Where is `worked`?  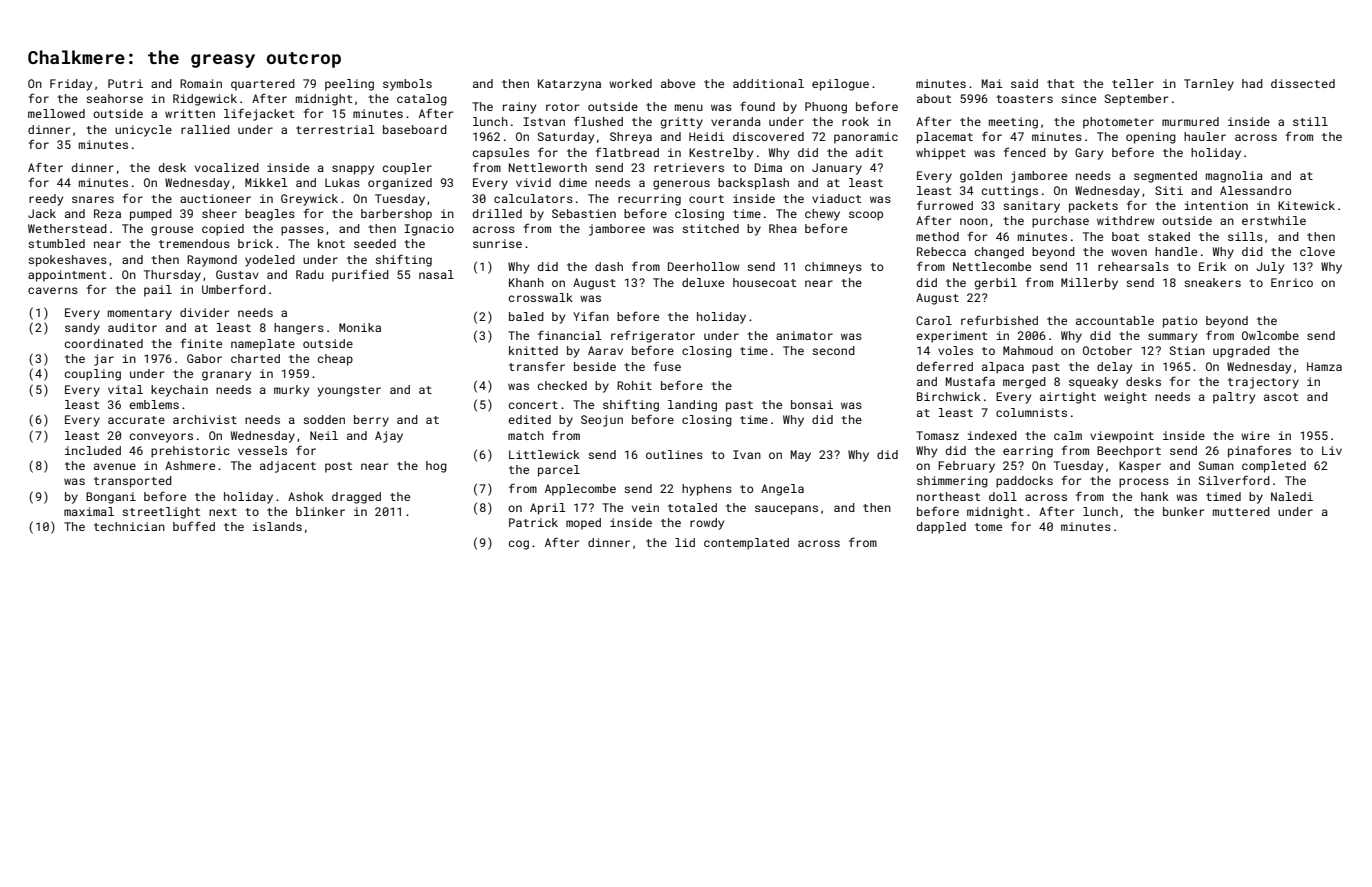 worked is located at coordinates (630, 83).
